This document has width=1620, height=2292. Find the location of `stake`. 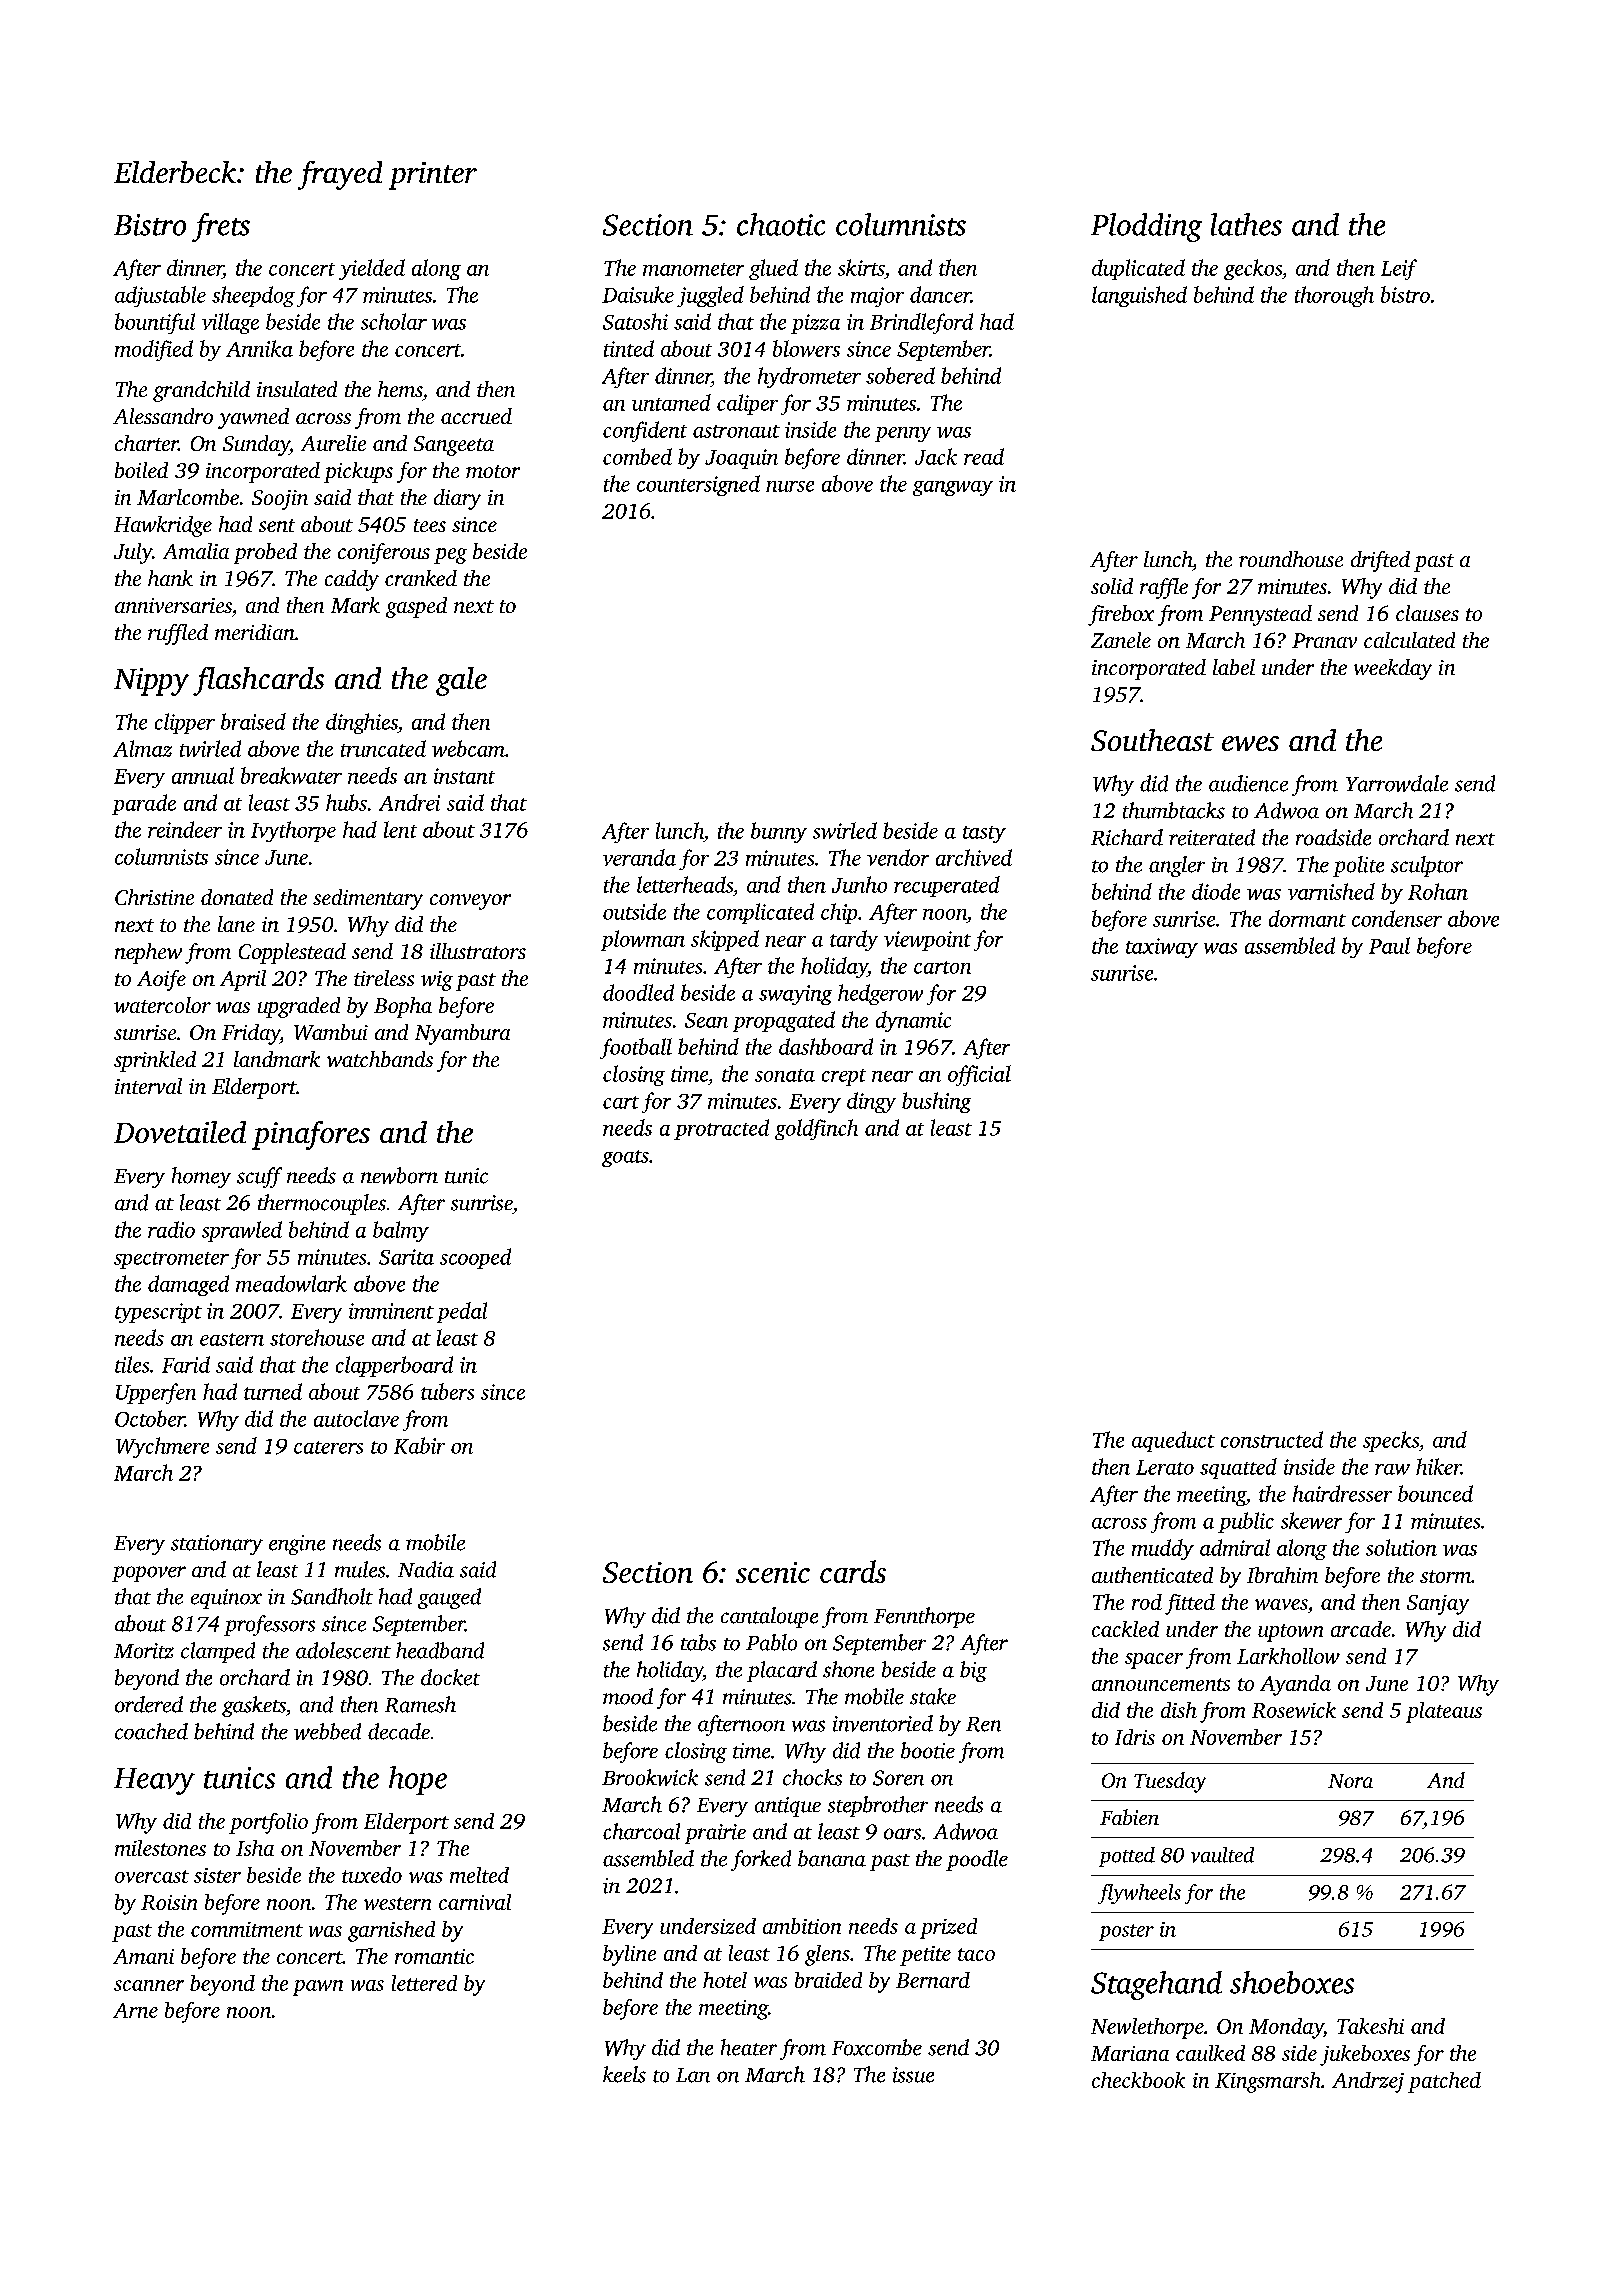

stake is located at coordinates (933, 1696).
